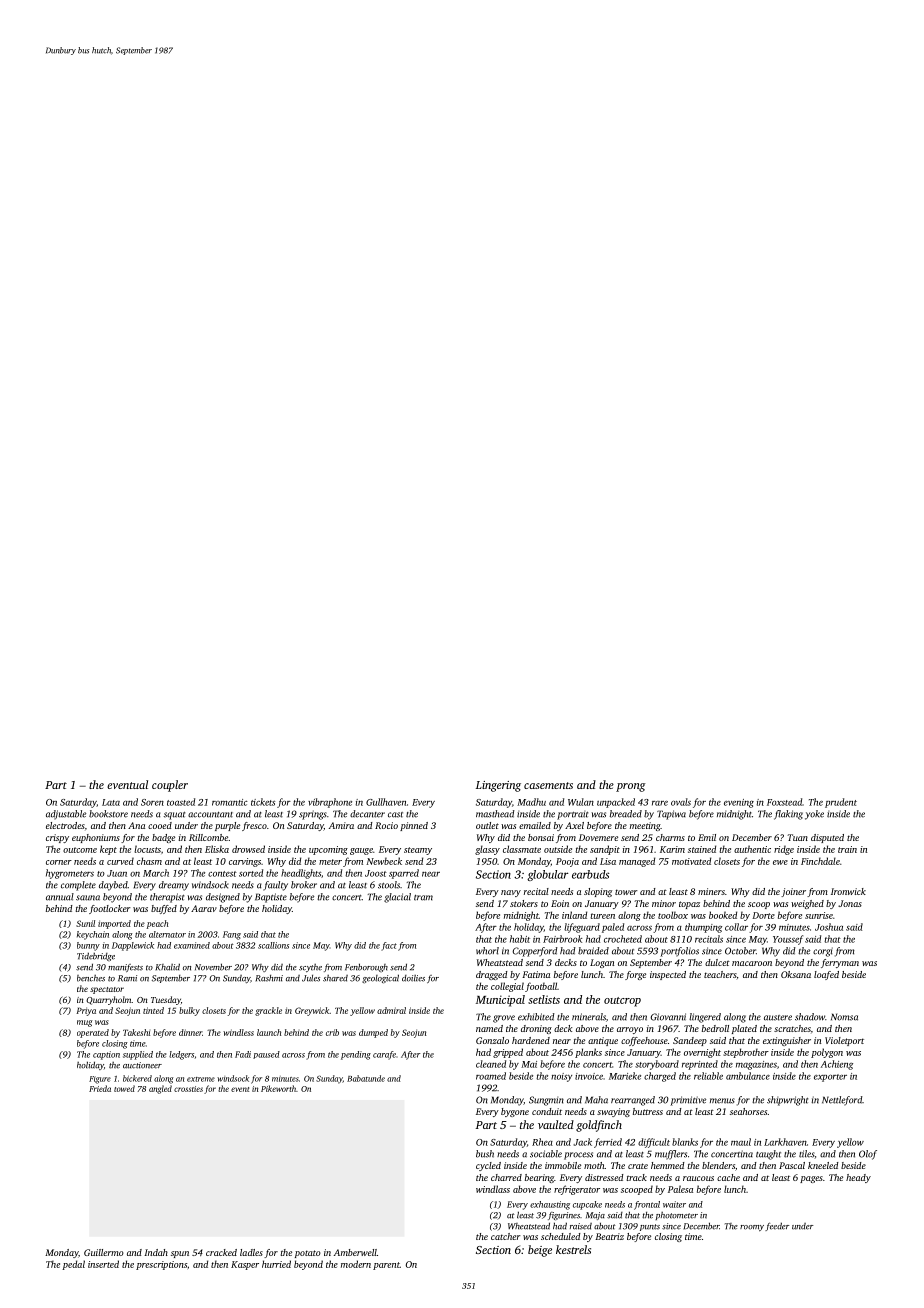 This image has width=924, height=1308. What do you see at coordinates (631, 787) in the image?
I see `prong` at bounding box center [631, 787].
